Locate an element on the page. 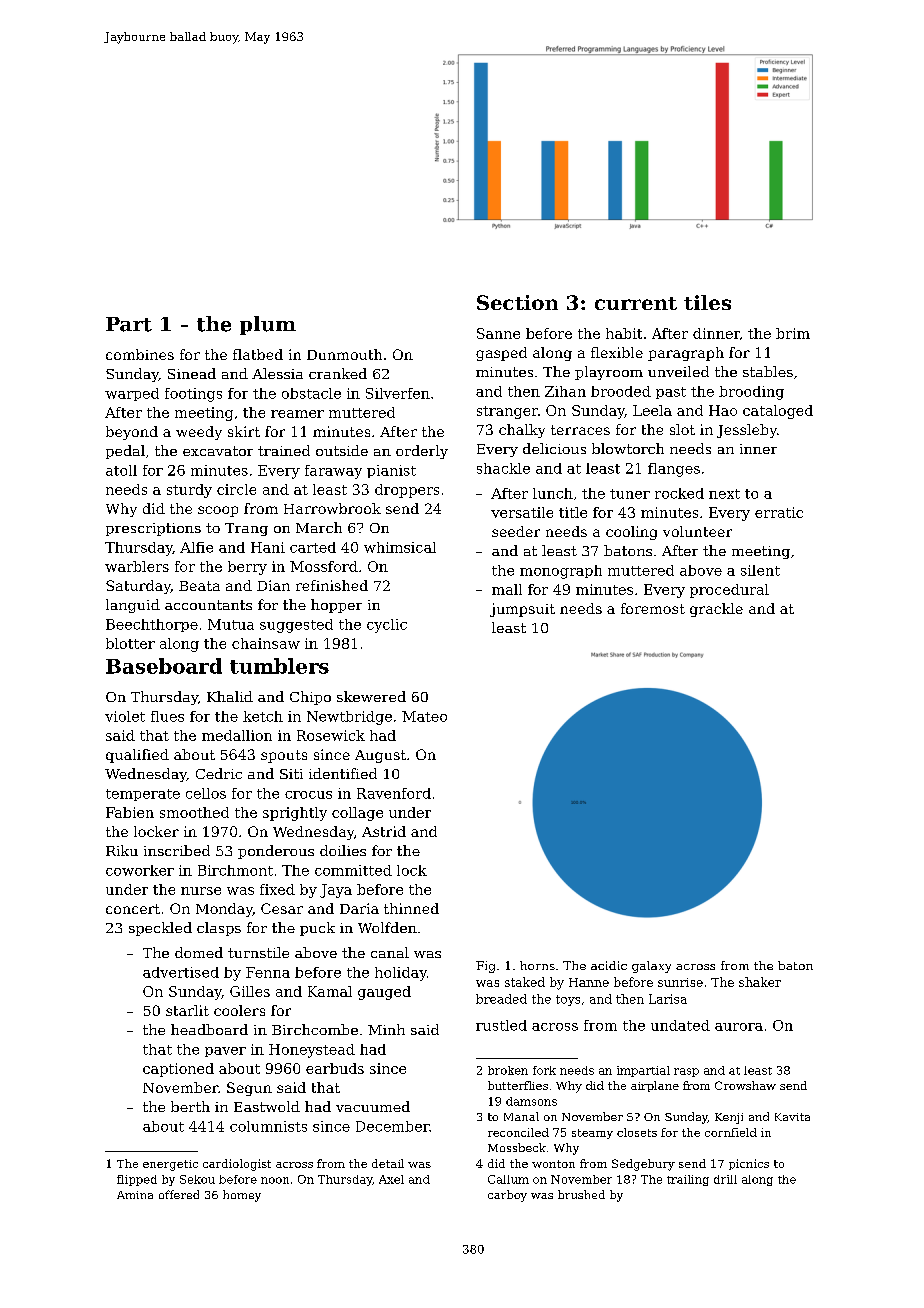  thinned is located at coordinates (411, 908).
